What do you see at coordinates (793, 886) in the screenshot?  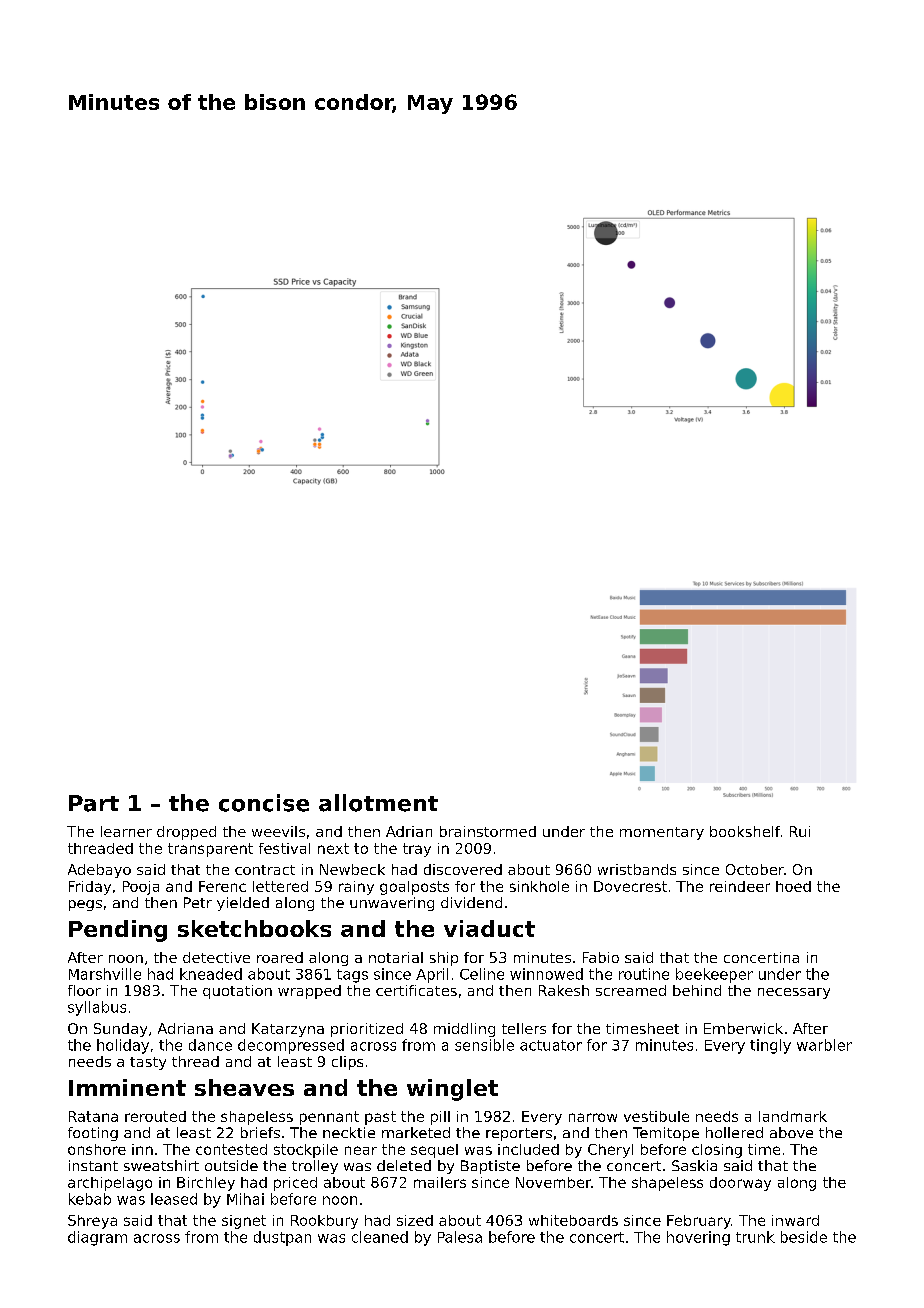 I see `hoed` at bounding box center [793, 886].
